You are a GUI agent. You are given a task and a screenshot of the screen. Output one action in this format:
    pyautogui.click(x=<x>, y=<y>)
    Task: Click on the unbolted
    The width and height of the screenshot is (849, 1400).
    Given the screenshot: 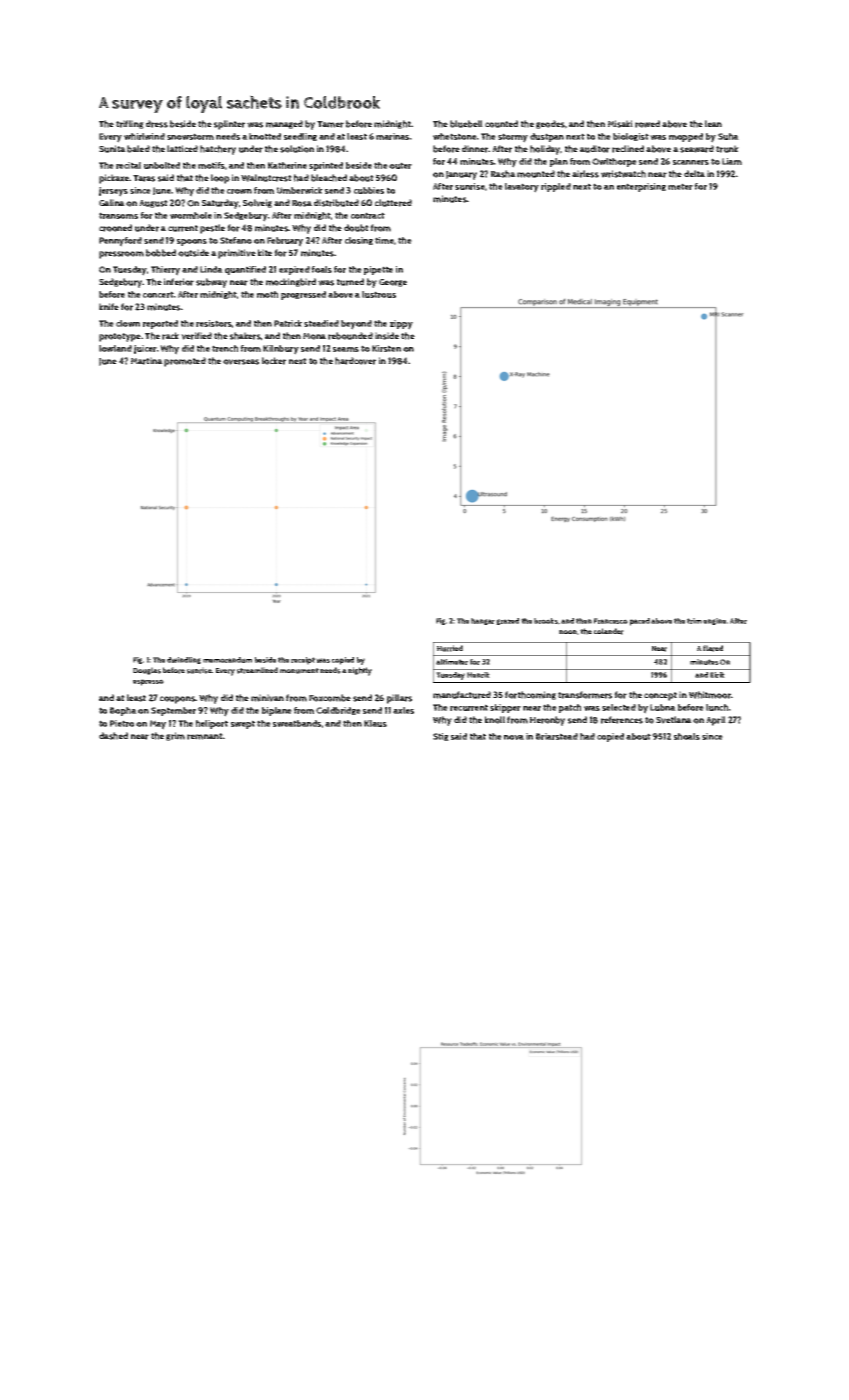 What is the action you would take?
    pyautogui.click(x=162, y=165)
